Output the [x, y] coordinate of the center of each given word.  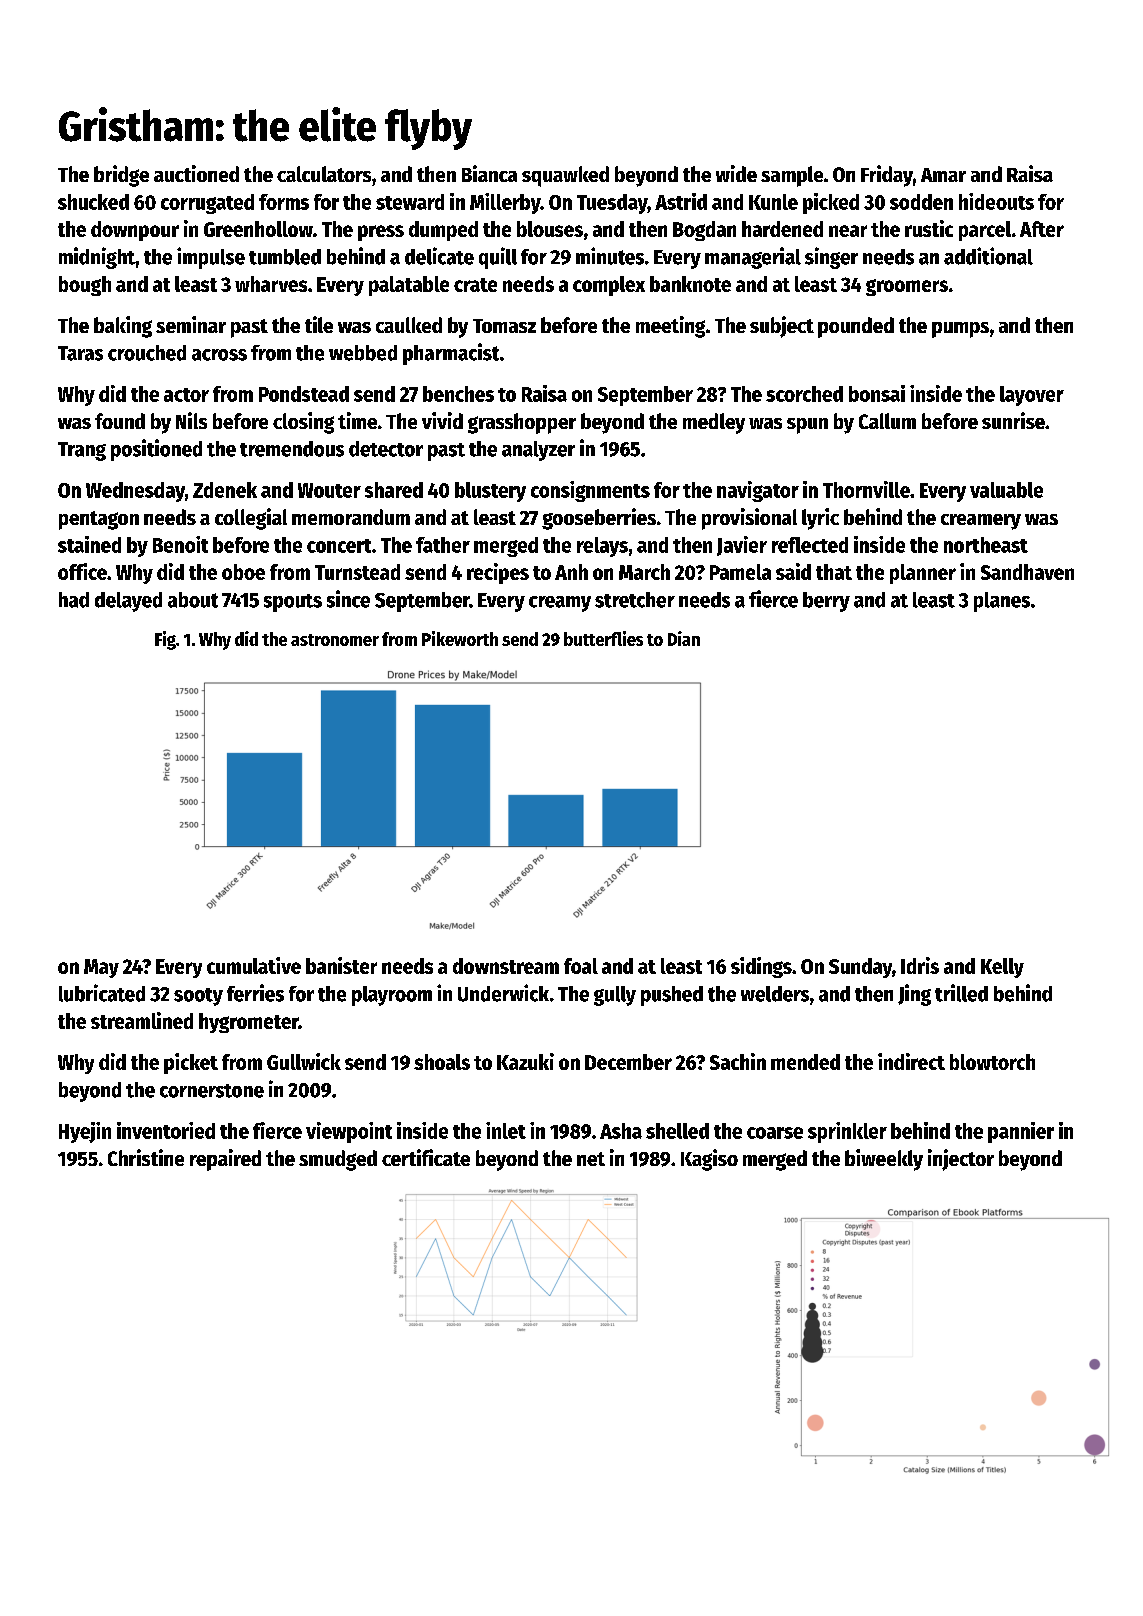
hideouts [996, 201]
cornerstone [212, 1091]
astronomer [335, 640]
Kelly [1002, 968]
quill [498, 258]
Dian [684, 638]
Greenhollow [258, 229]
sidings [761, 967]
